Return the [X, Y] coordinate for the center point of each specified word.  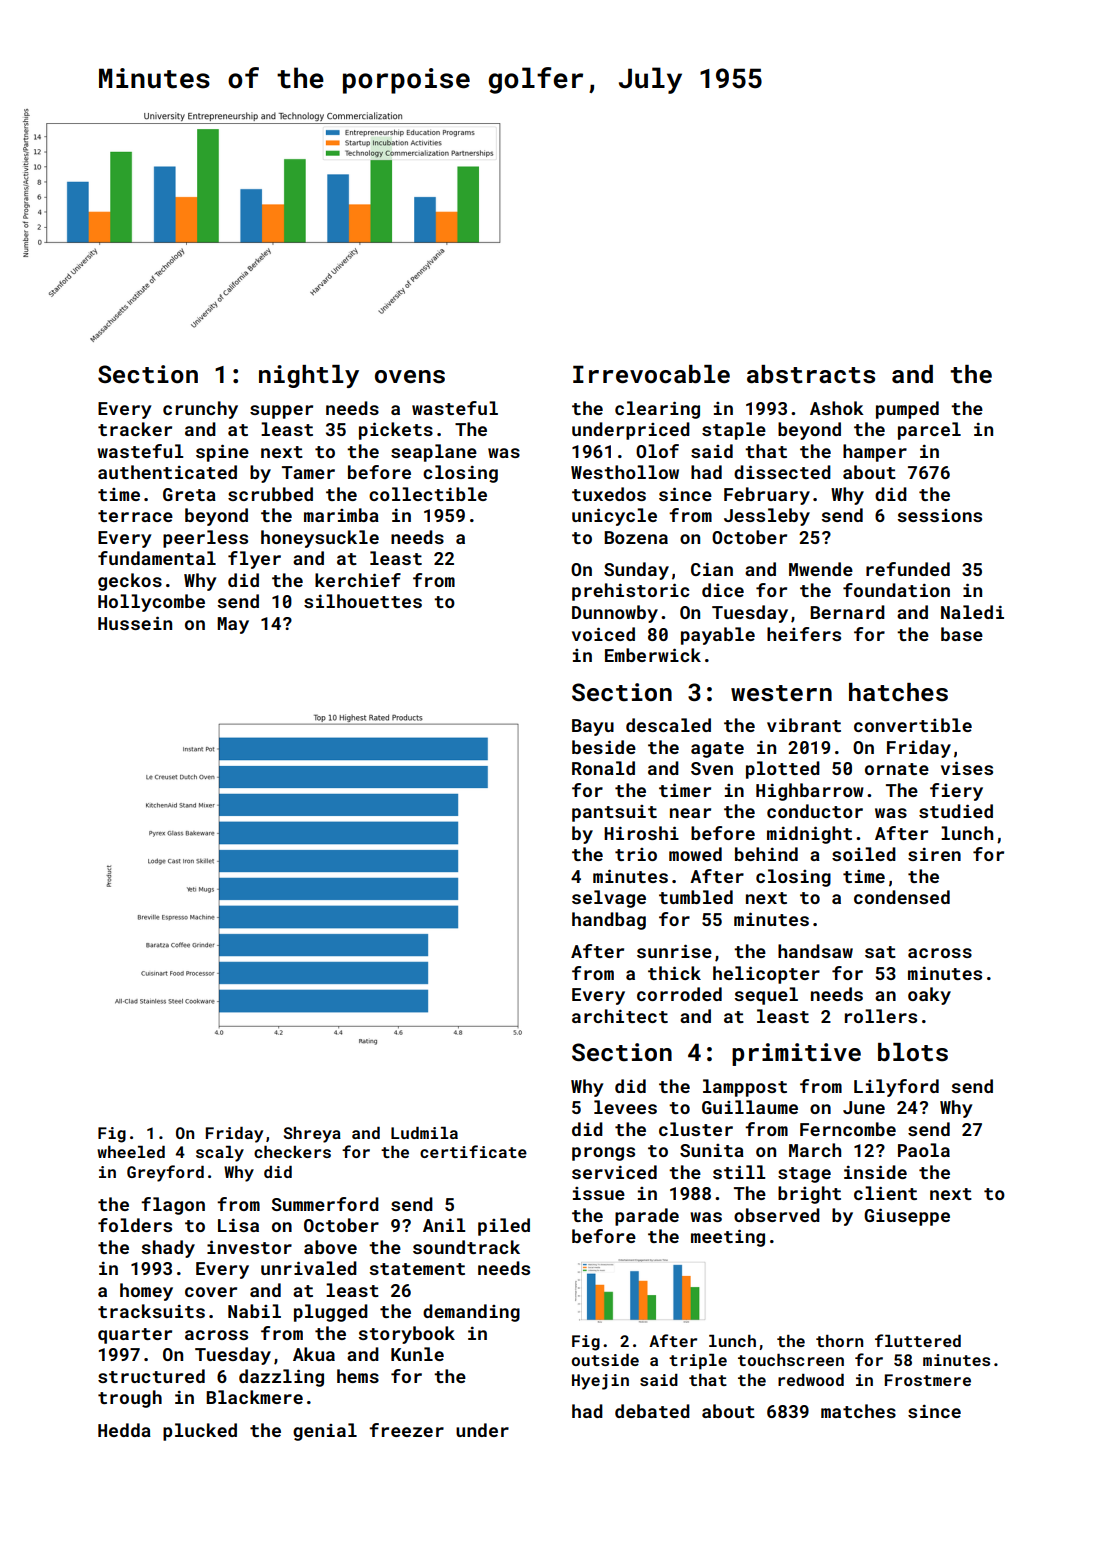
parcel [929, 431]
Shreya [312, 1135]
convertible [913, 725]
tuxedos [609, 494]
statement [417, 1269]
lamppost [745, 1088]
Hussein [135, 623]
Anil [444, 1225]
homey [146, 1292]
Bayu [593, 727]
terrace [135, 516]
